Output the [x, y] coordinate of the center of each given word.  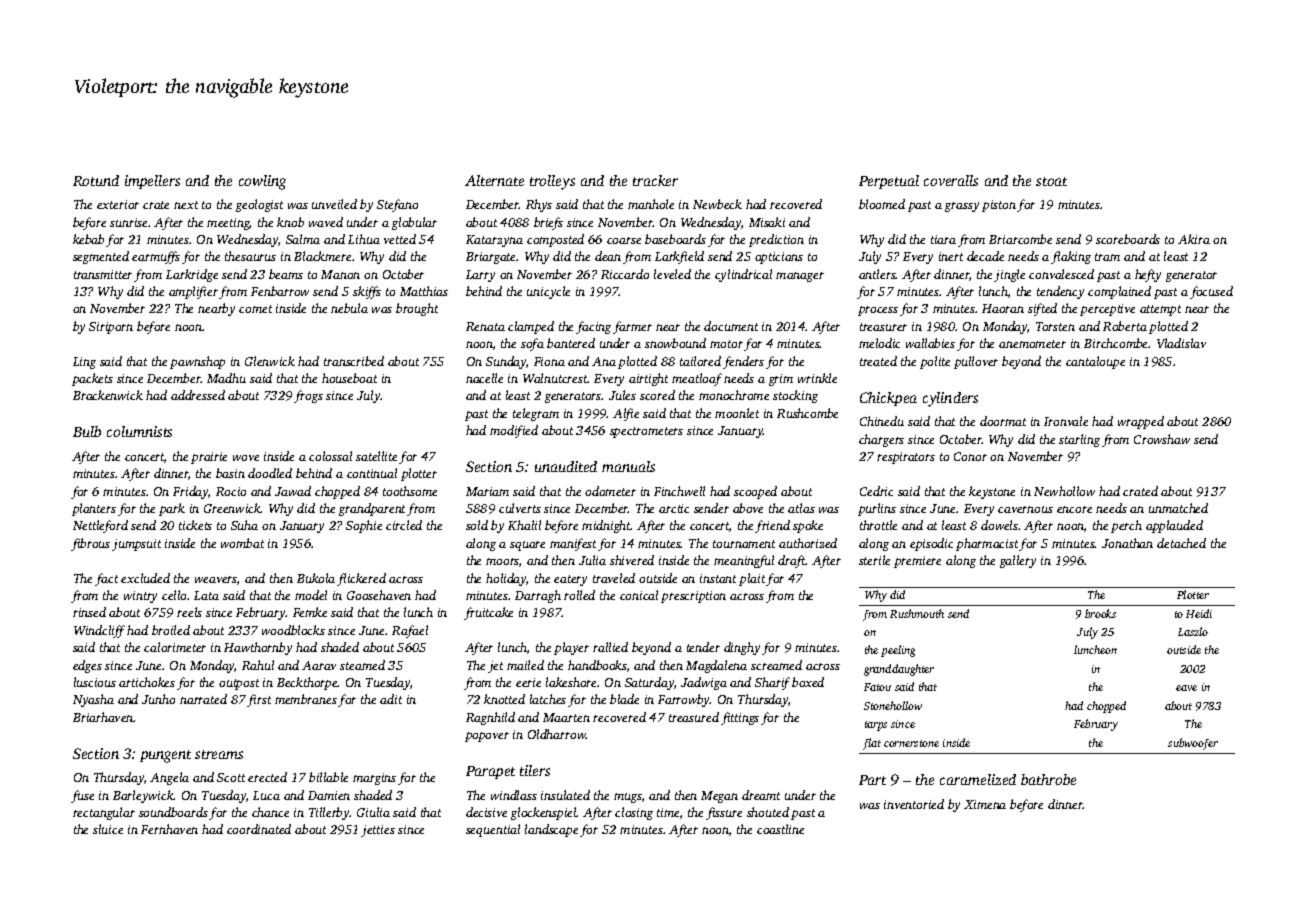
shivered [632, 560]
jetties [378, 831]
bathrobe [1048, 779]
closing [634, 813]
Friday [191, 492]
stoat [1051, 181]
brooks [1100, 613]
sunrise [128, 222]
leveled [672, 274]
